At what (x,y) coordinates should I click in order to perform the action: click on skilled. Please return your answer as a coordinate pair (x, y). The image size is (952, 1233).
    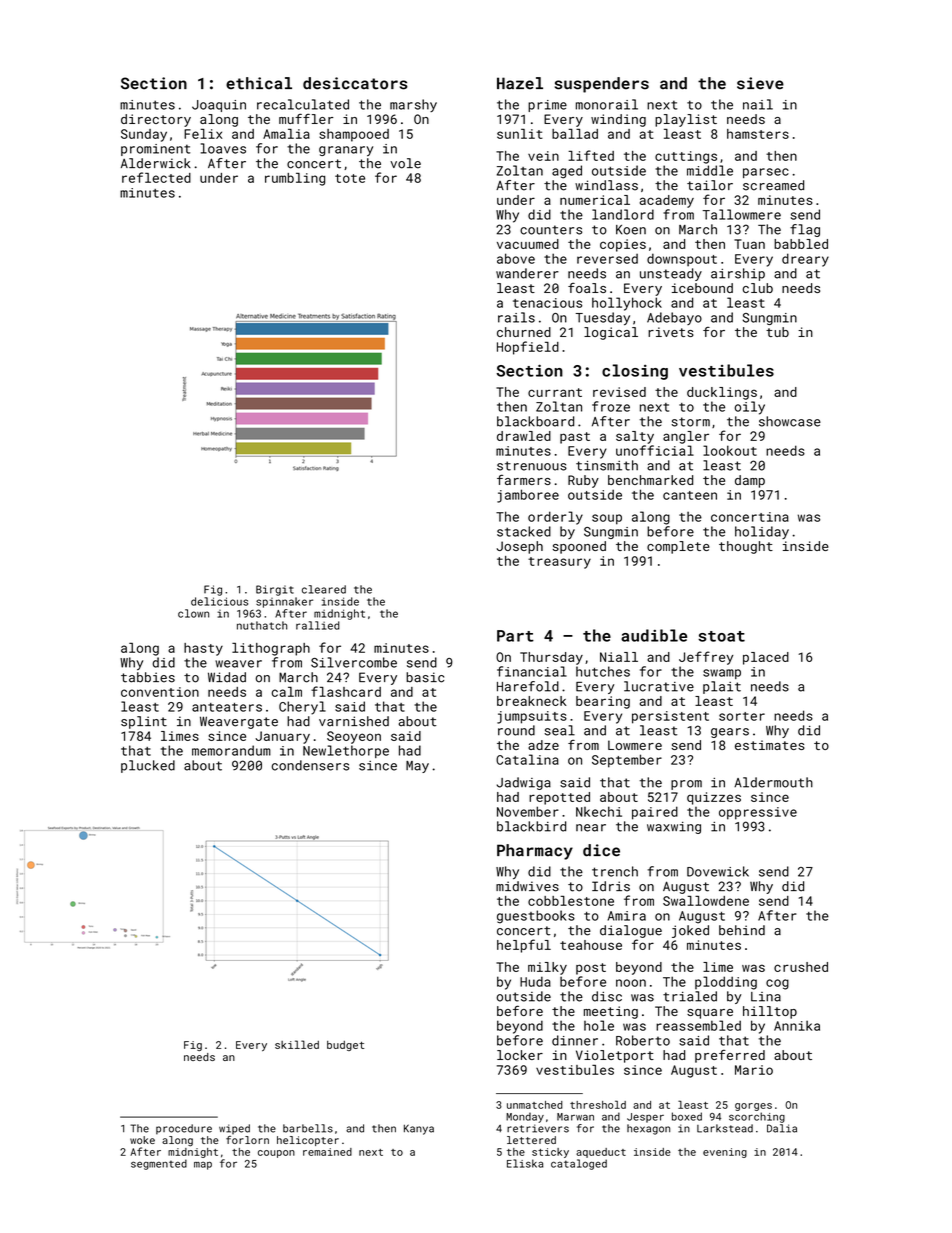
    Looking at the image, I should click on (297, 1044).
